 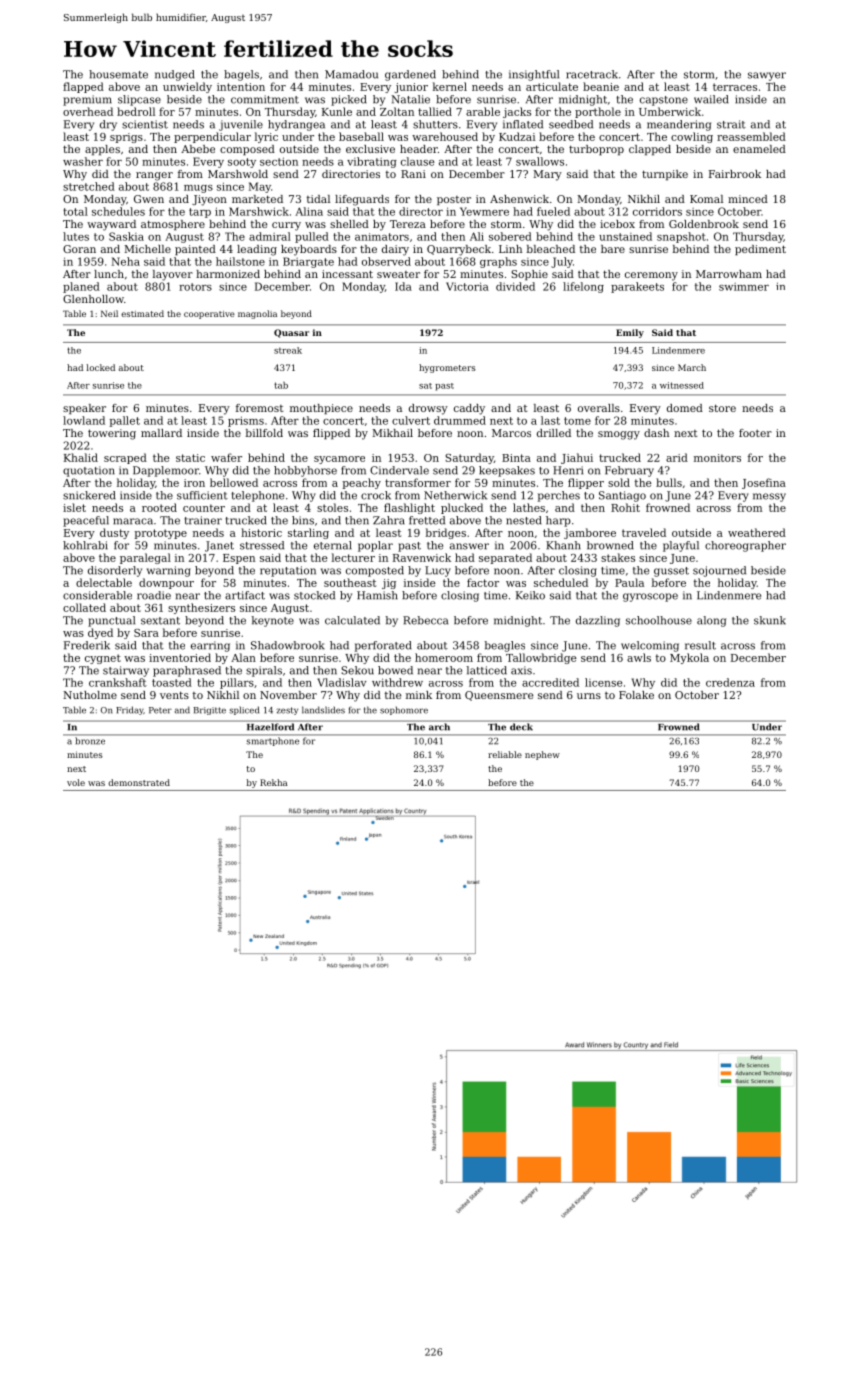 I want to click on artifact, so click(x=245, y=595).
